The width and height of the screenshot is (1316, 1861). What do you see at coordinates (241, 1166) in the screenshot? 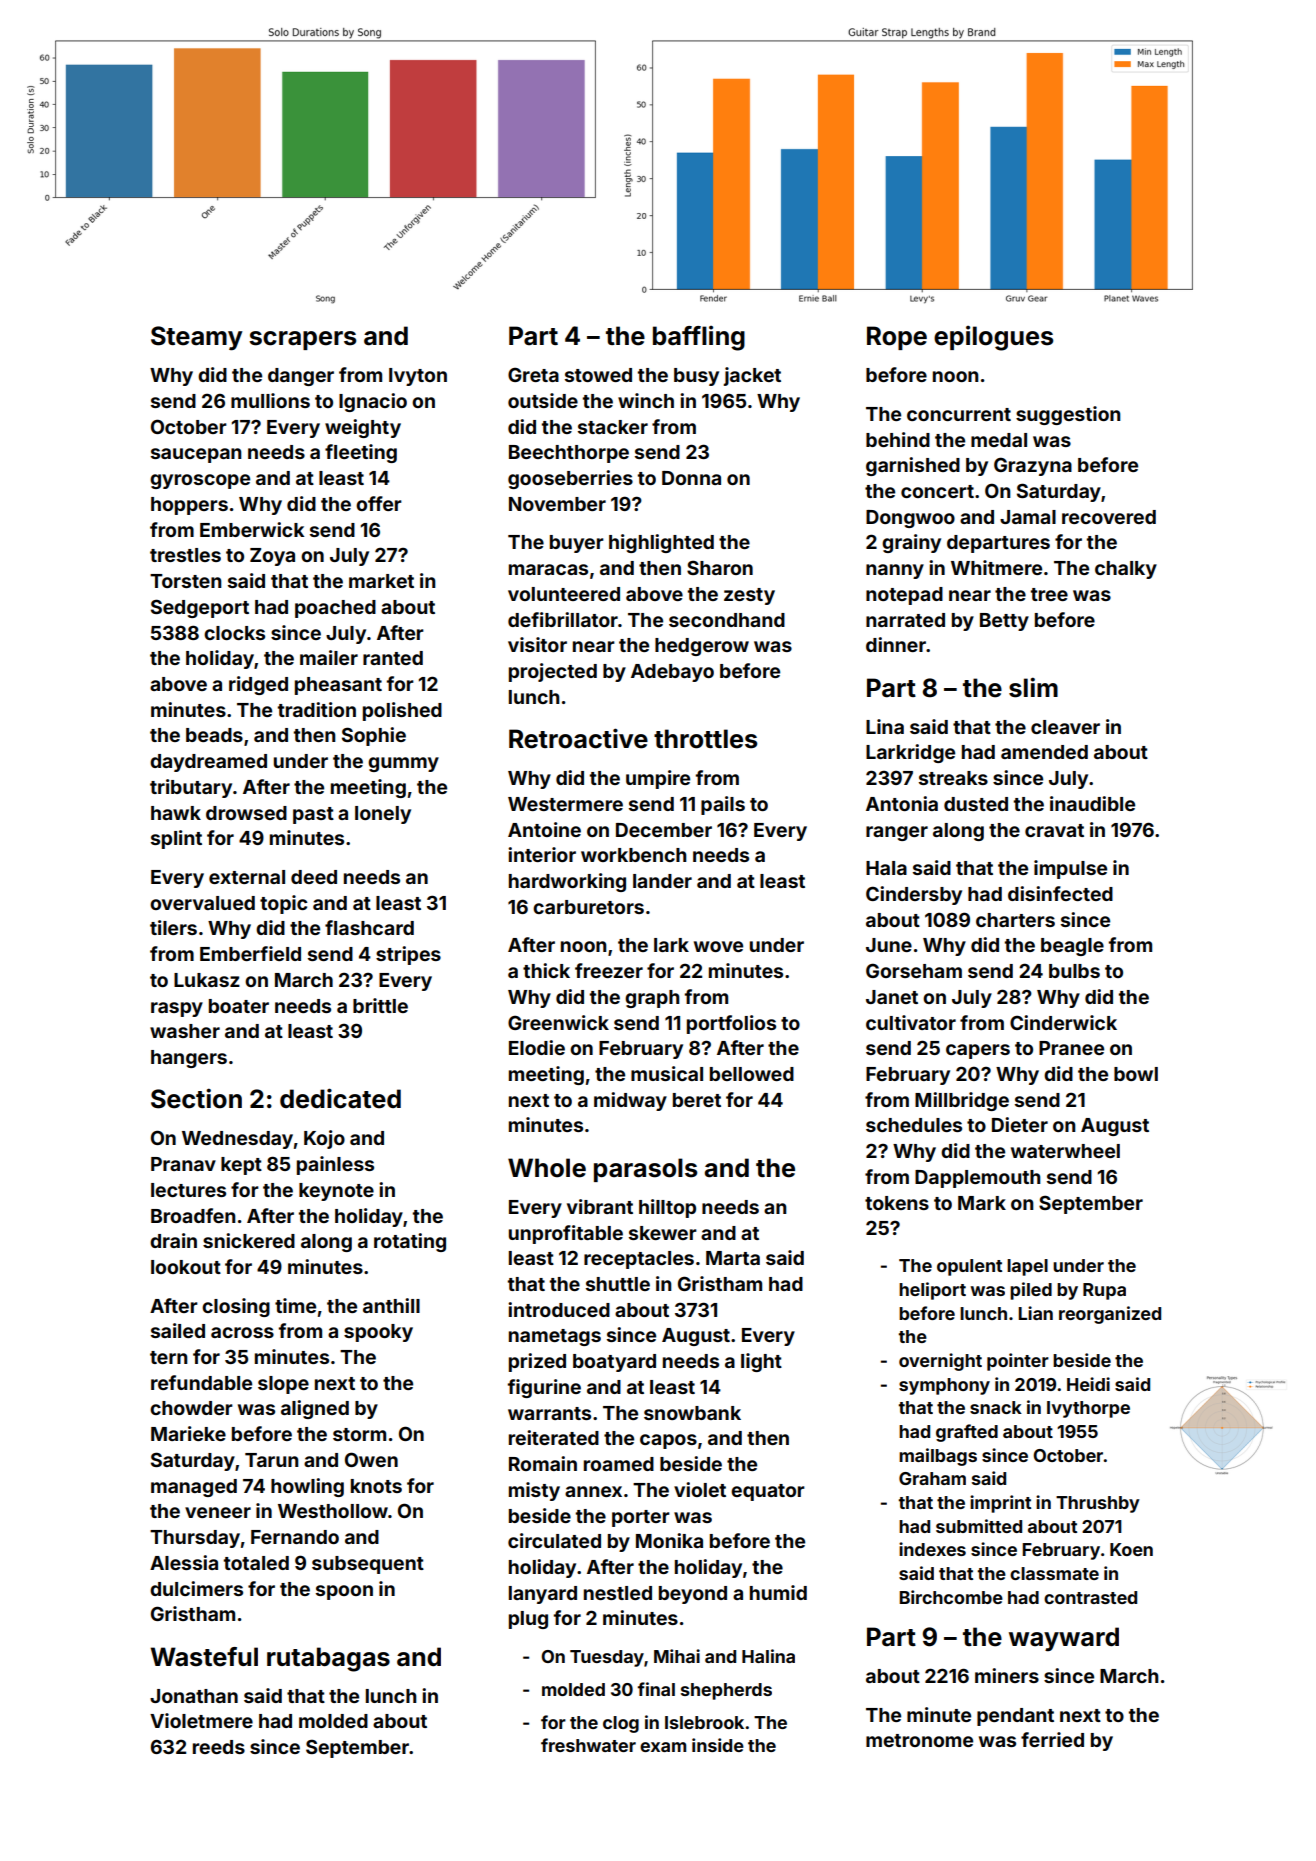
I see `kept` at bounding box center [241, 1166].
